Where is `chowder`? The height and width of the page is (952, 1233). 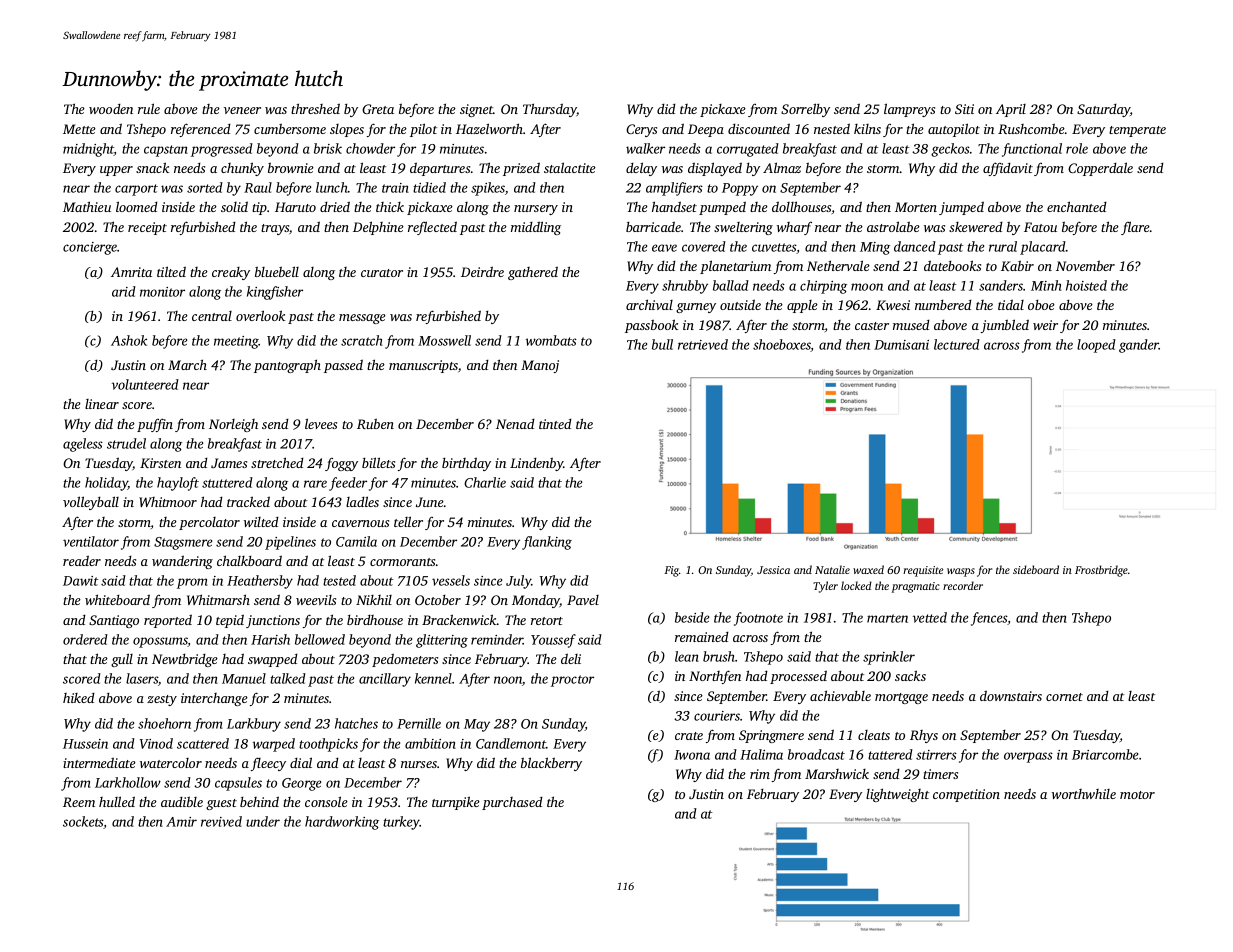
chowder is located at coordinates (370, 148).
